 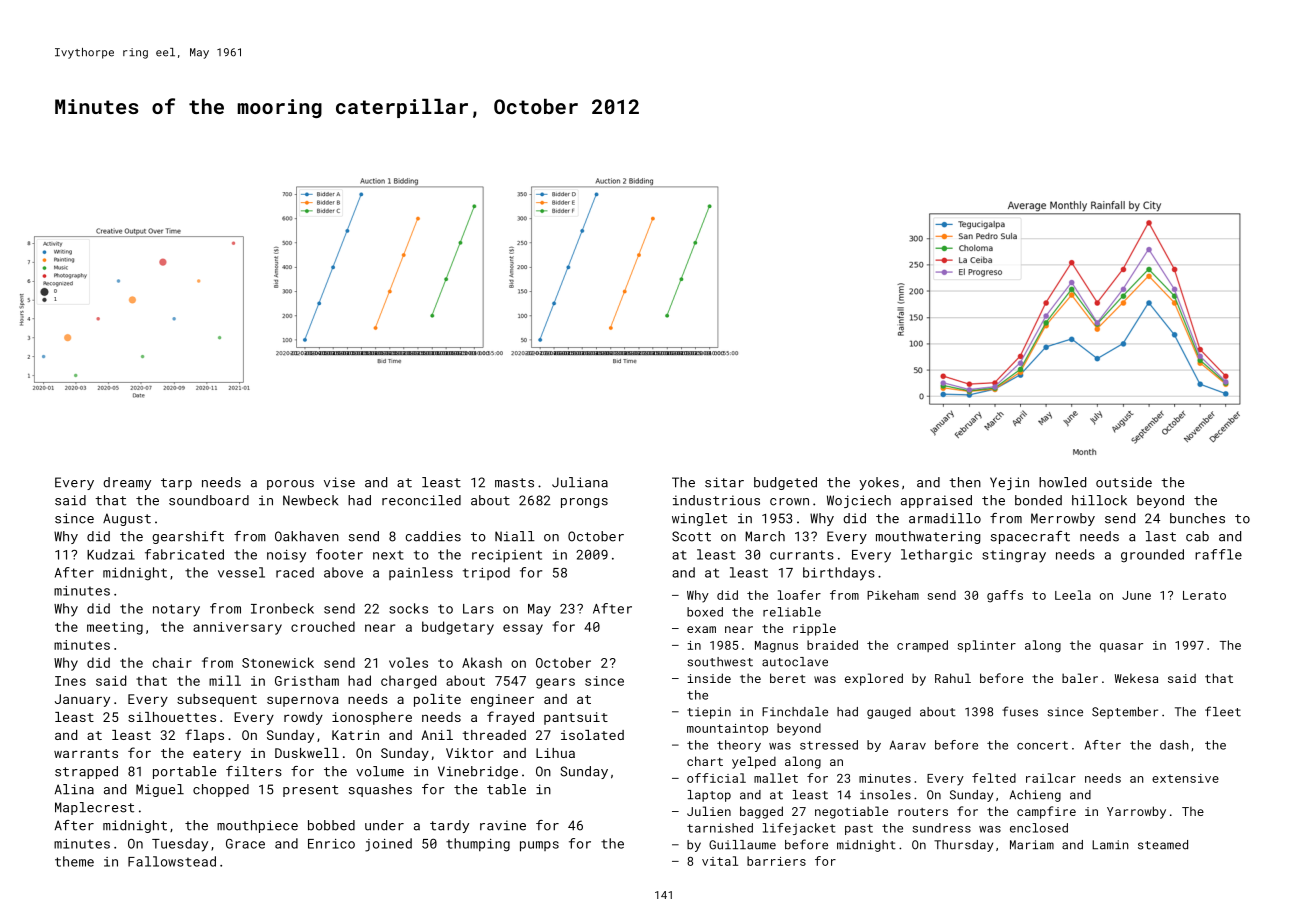 I want to click on armadillo, so click(x=945, y=518).
